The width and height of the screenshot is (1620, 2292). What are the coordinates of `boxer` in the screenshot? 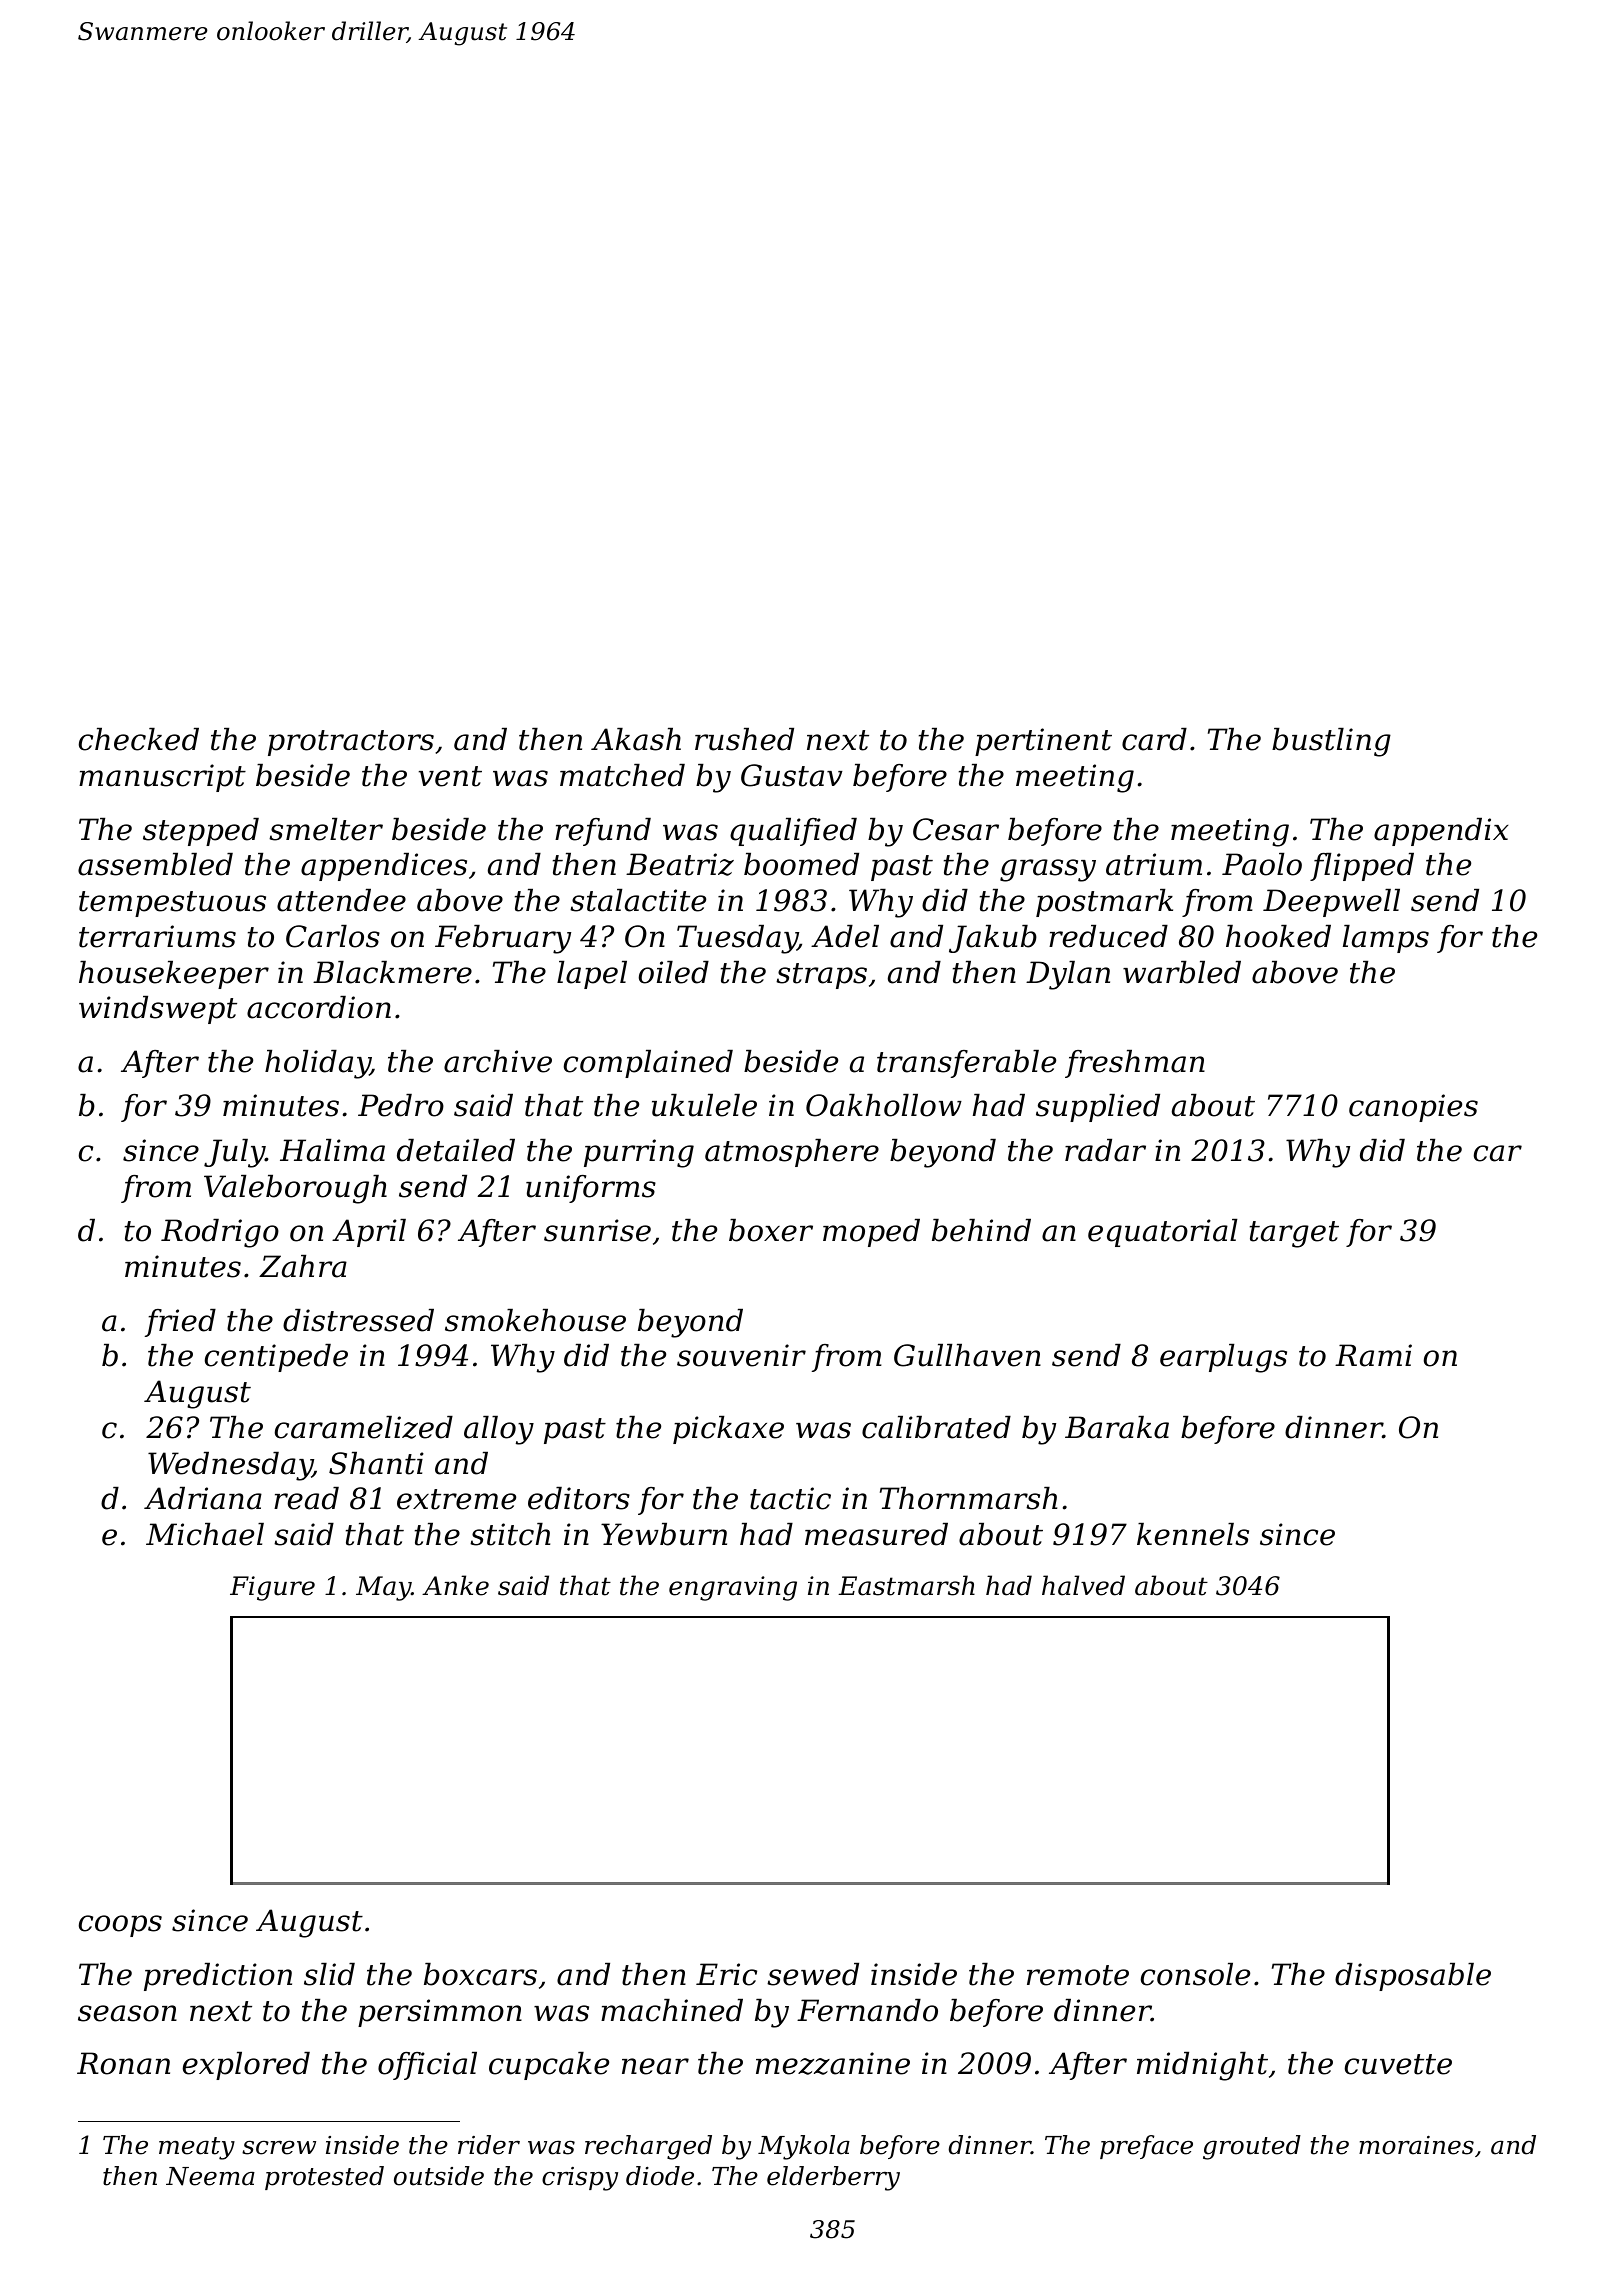 It's located at (771, 1230).
